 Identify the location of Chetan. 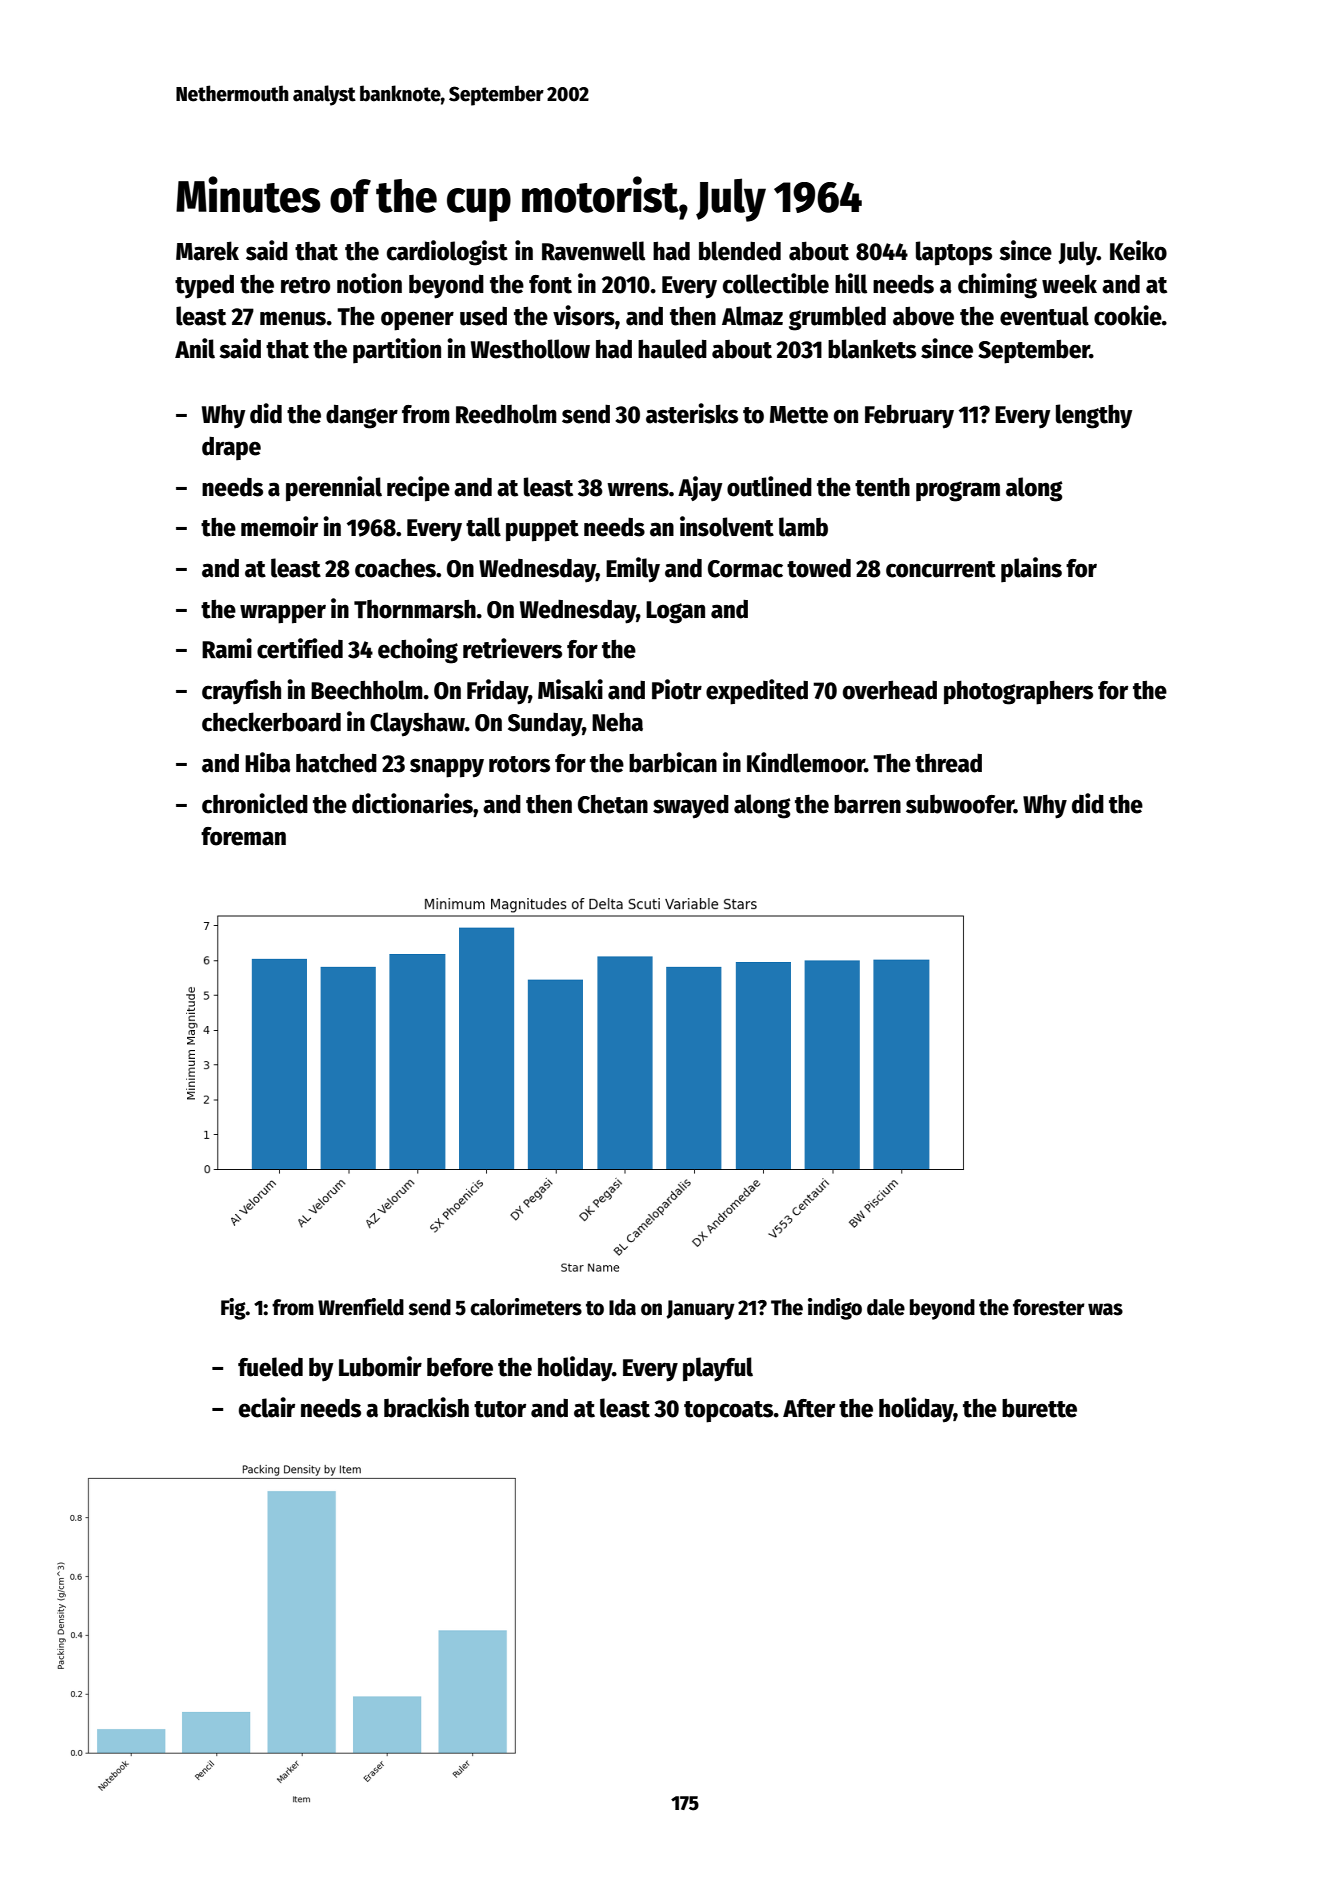
(613, 804).
